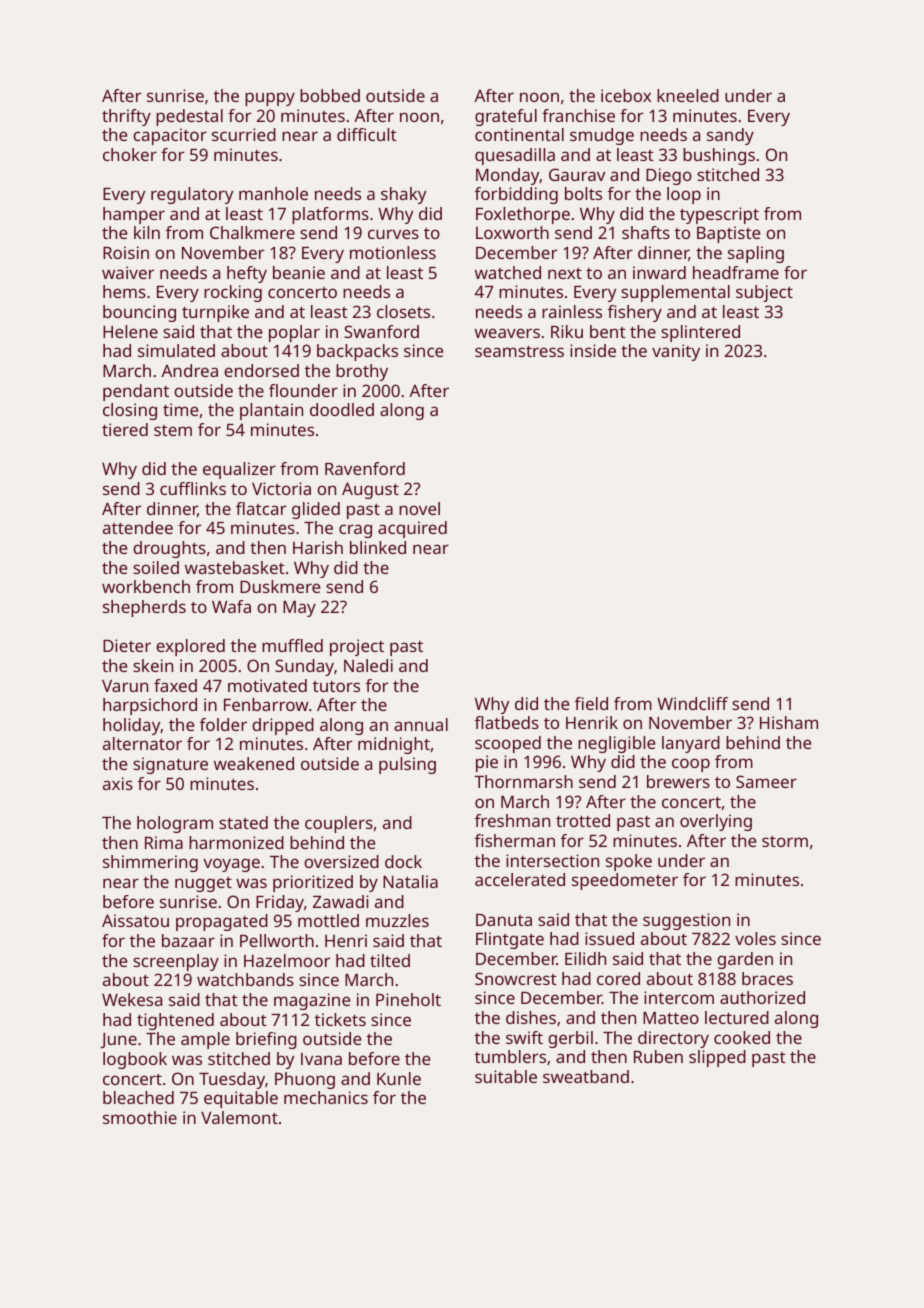  Describe the element at coordinates (508, 272) in the screenshot. I see `watched` at that location.
